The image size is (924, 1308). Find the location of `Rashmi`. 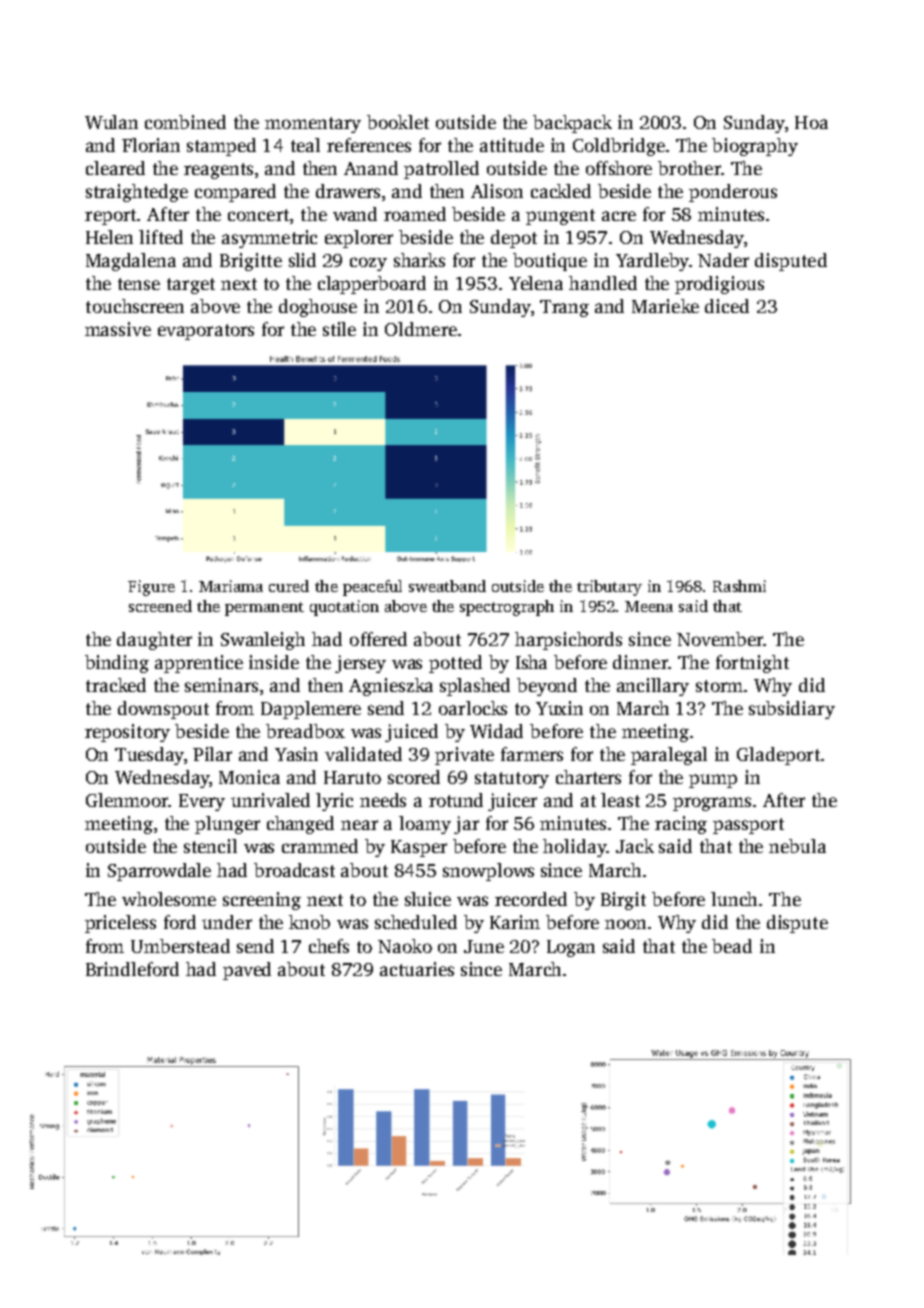

Rashmi is located at coordinates (739, 586).
